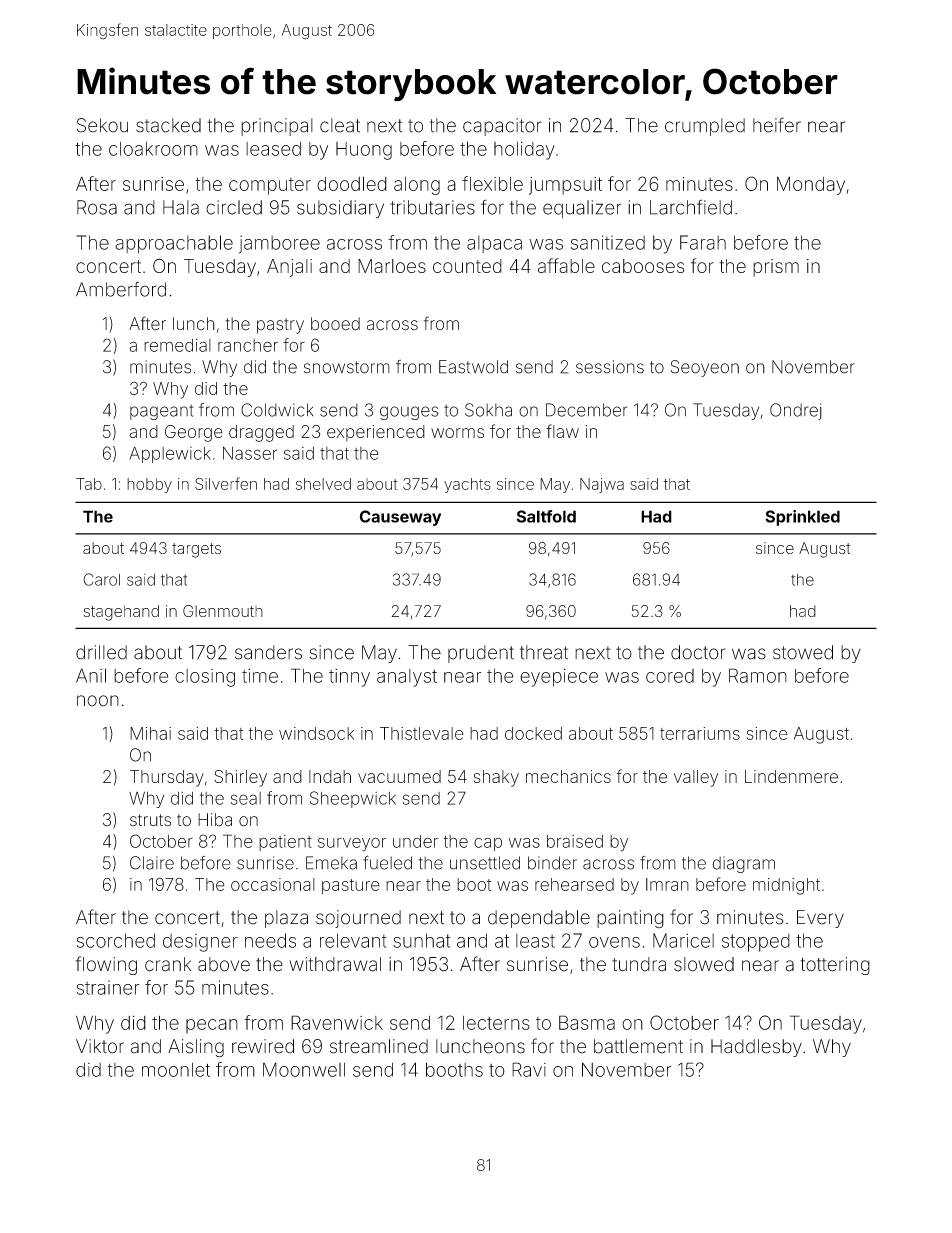  What do you see at coordinates (263, 1046) in the screenshot?
I see `rewired` at bounding box center [263, 1046].
